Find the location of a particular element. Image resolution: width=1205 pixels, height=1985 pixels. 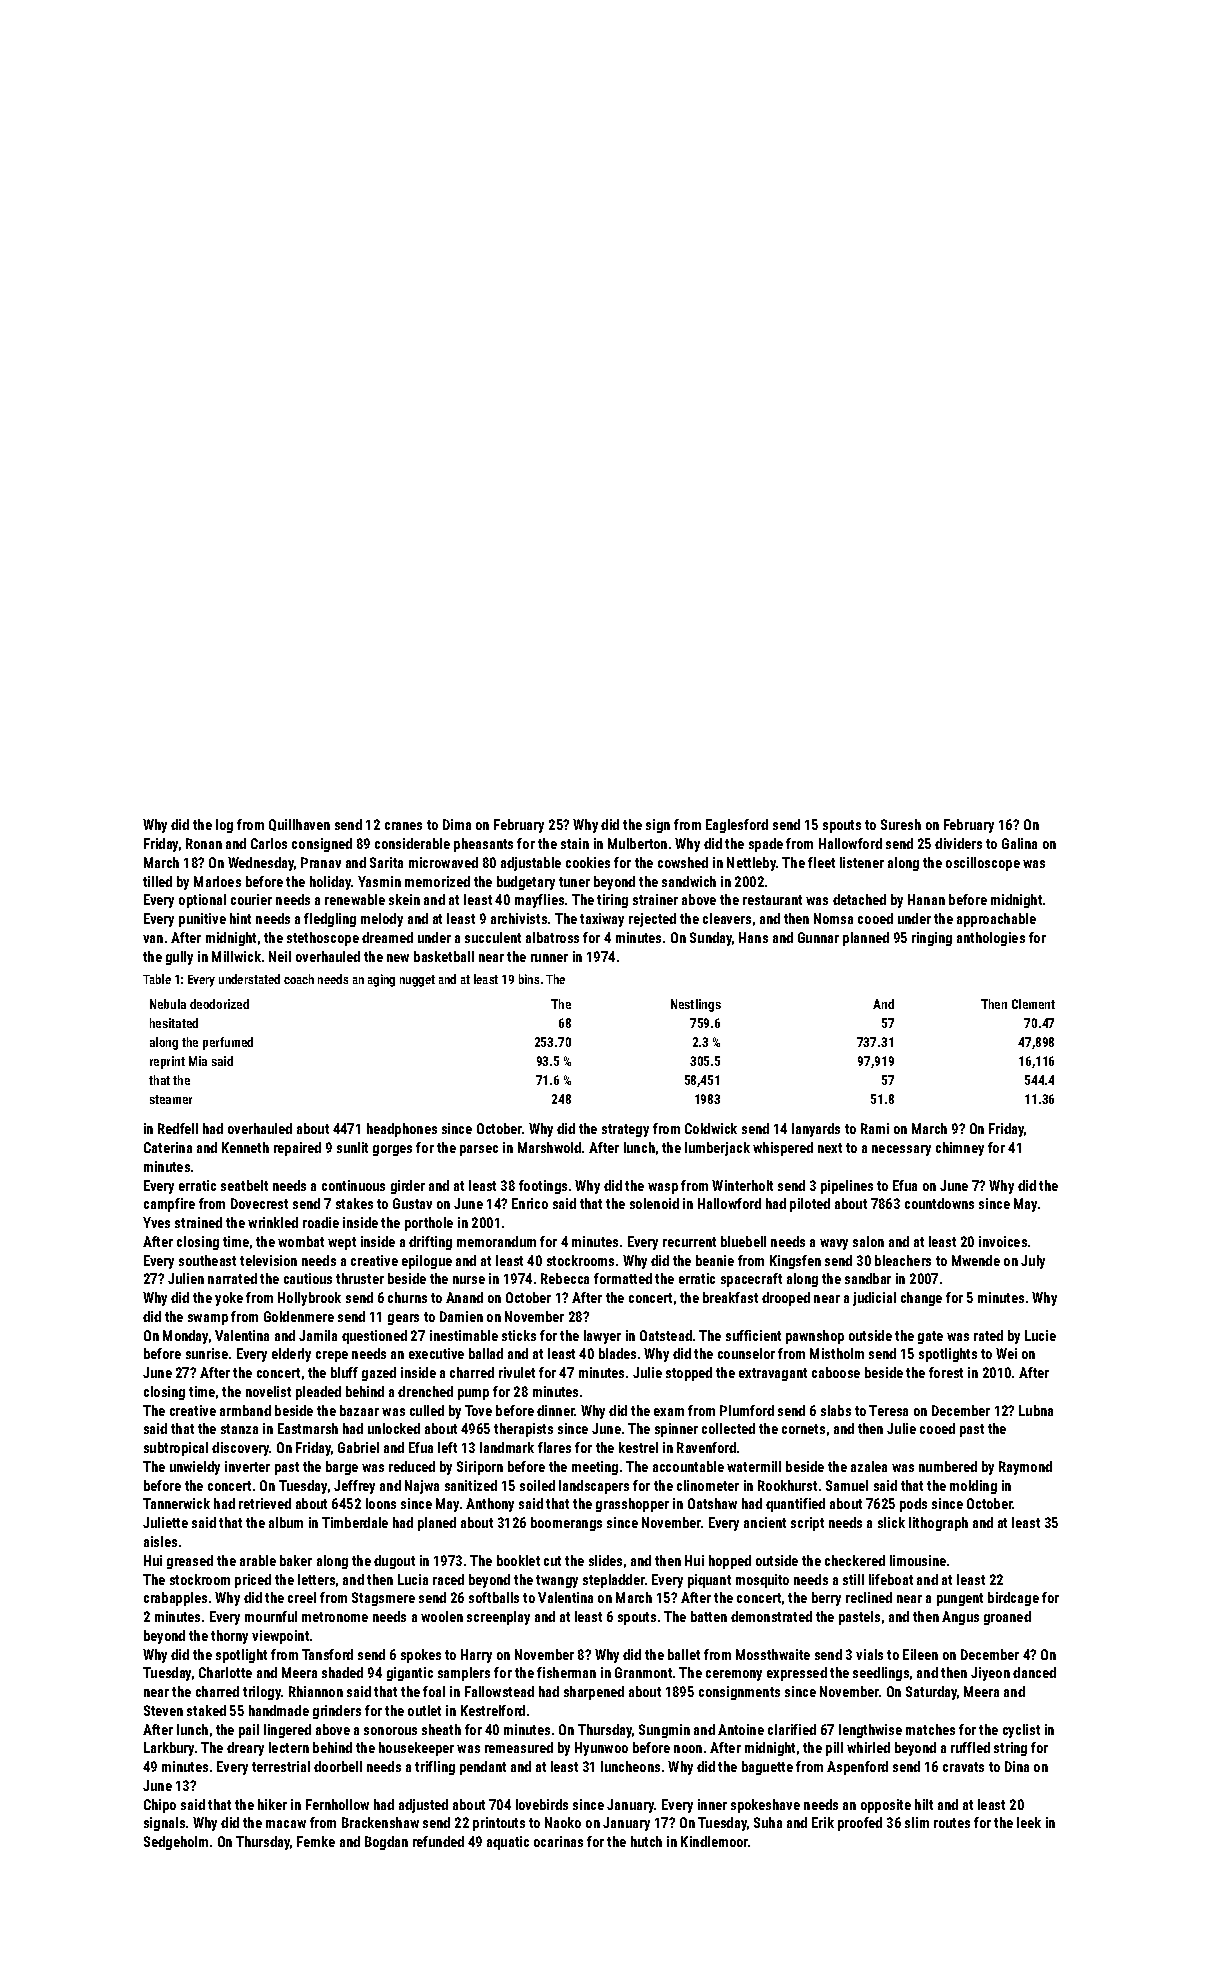

Marshwold is located at coordinates (549, 1147).
